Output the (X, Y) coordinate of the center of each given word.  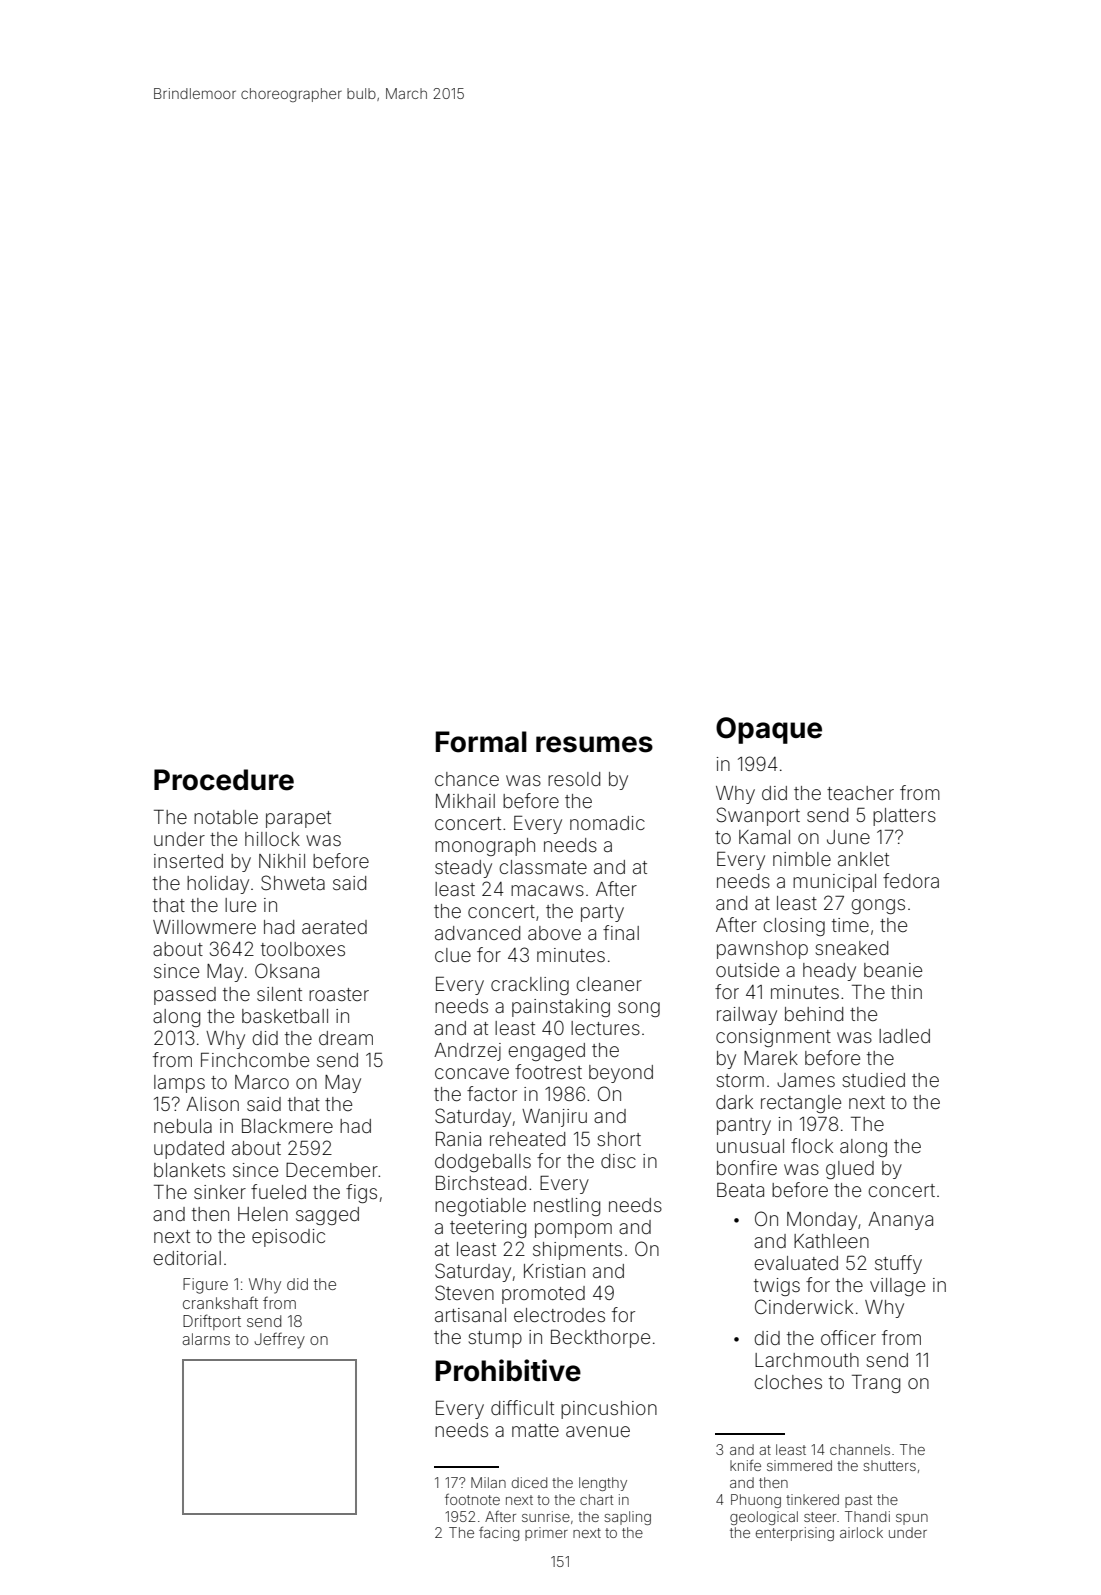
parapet (298, 819)
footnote (472, 1499)
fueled (278, 1191)
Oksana (287, 970)
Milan (488, 1482)
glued (850, 1170)
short (619, 1139)
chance (467, 779)
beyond (621, 1074)
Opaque (769, 730)
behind (814, 1014)
